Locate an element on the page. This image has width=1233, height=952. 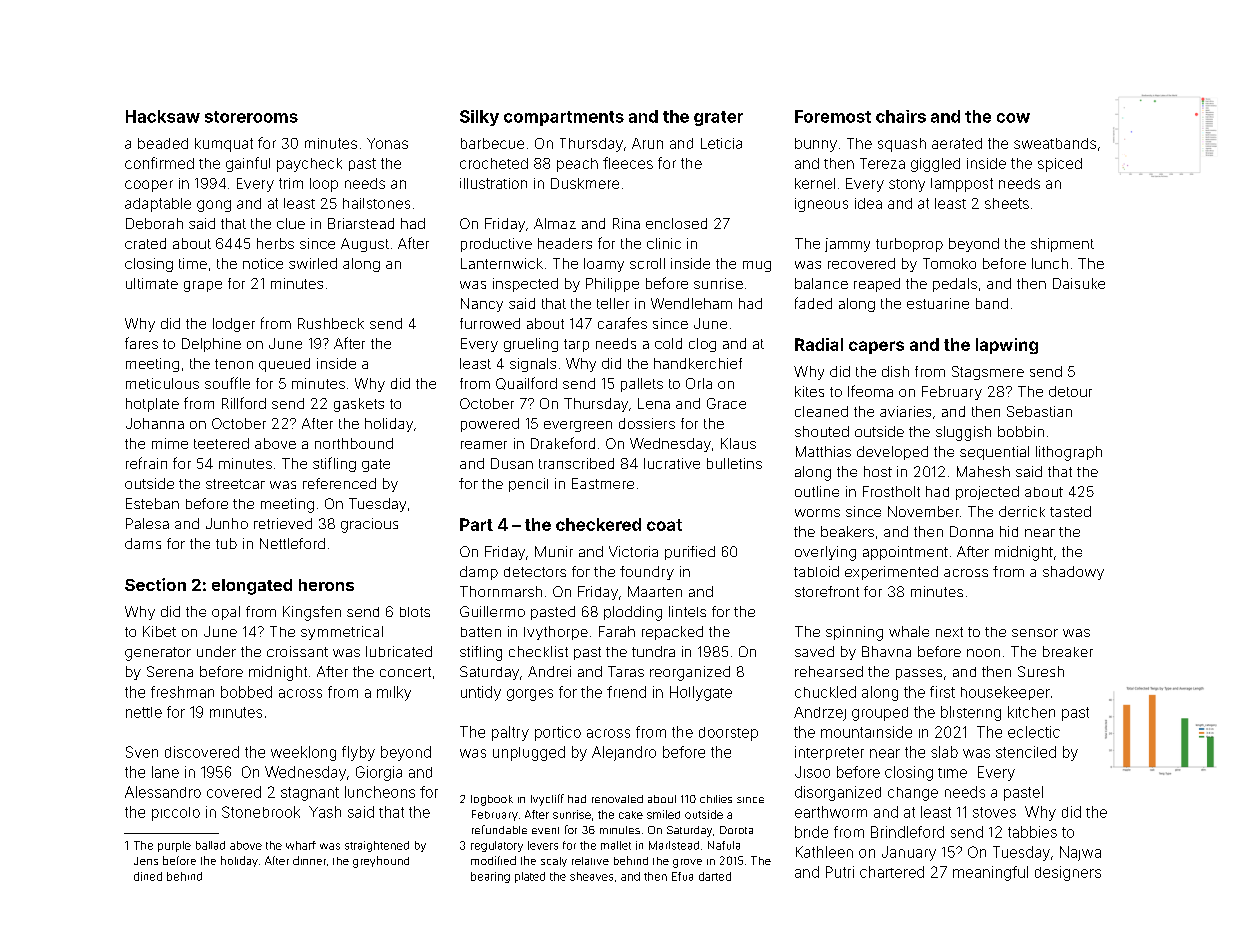
loamy is located at coordinates (604, 265).
